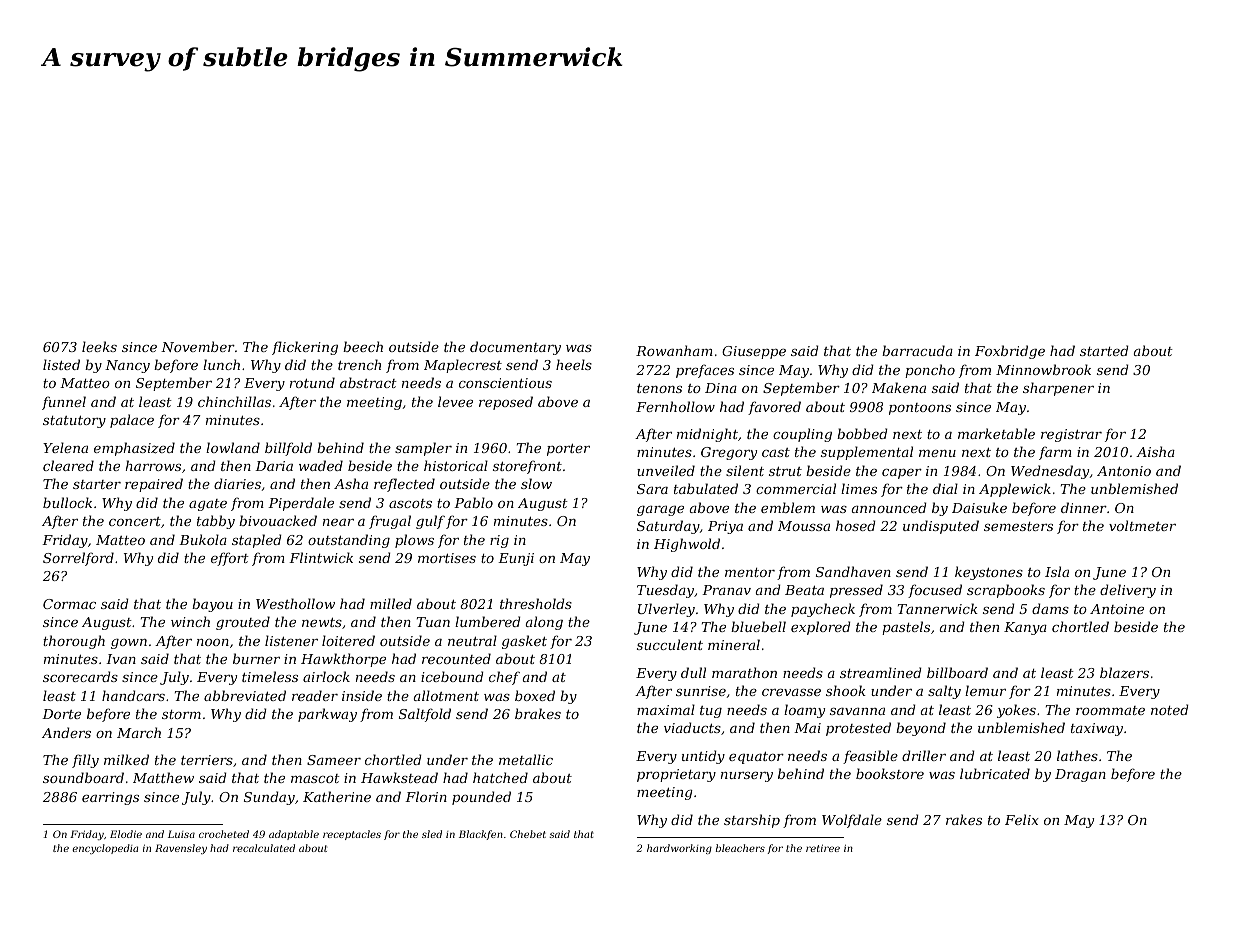 The height and width of the image is (952, 1233). I want to click on November, so click(198, 346).
